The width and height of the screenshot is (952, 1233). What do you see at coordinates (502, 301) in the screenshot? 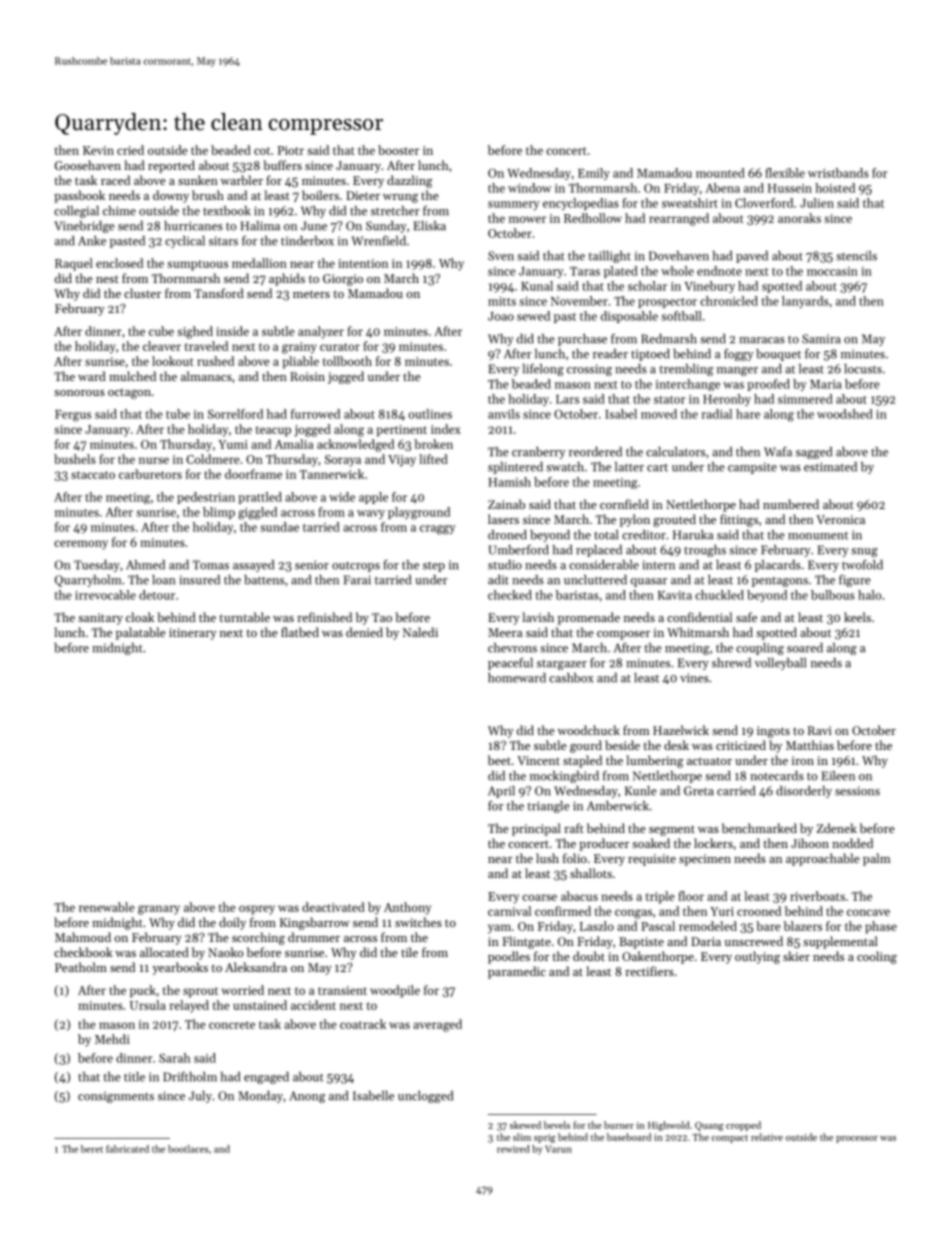
I see `mitts` at bounding box center [502, 301].
